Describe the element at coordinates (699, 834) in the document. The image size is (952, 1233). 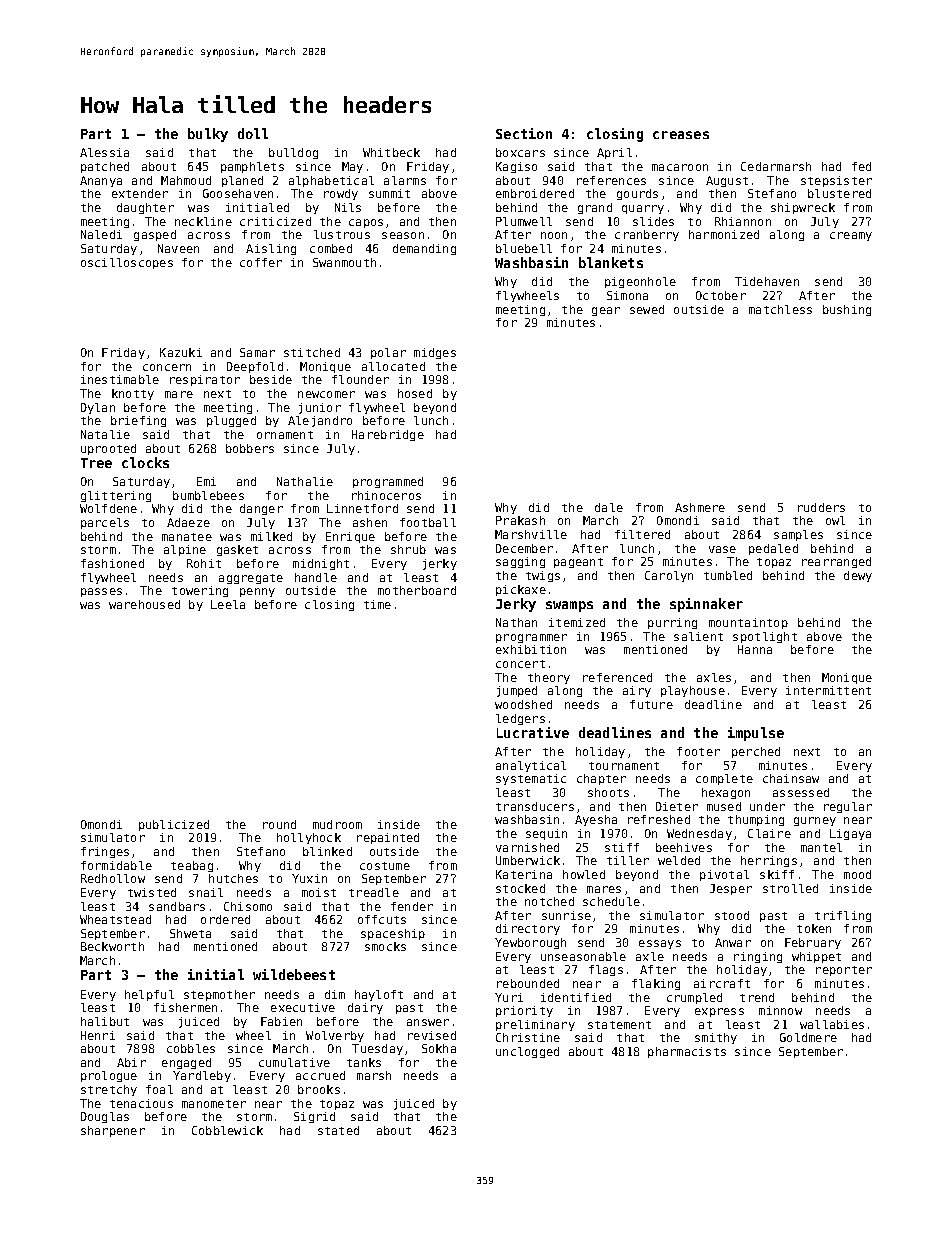
I see `Wednesday` at that location.
